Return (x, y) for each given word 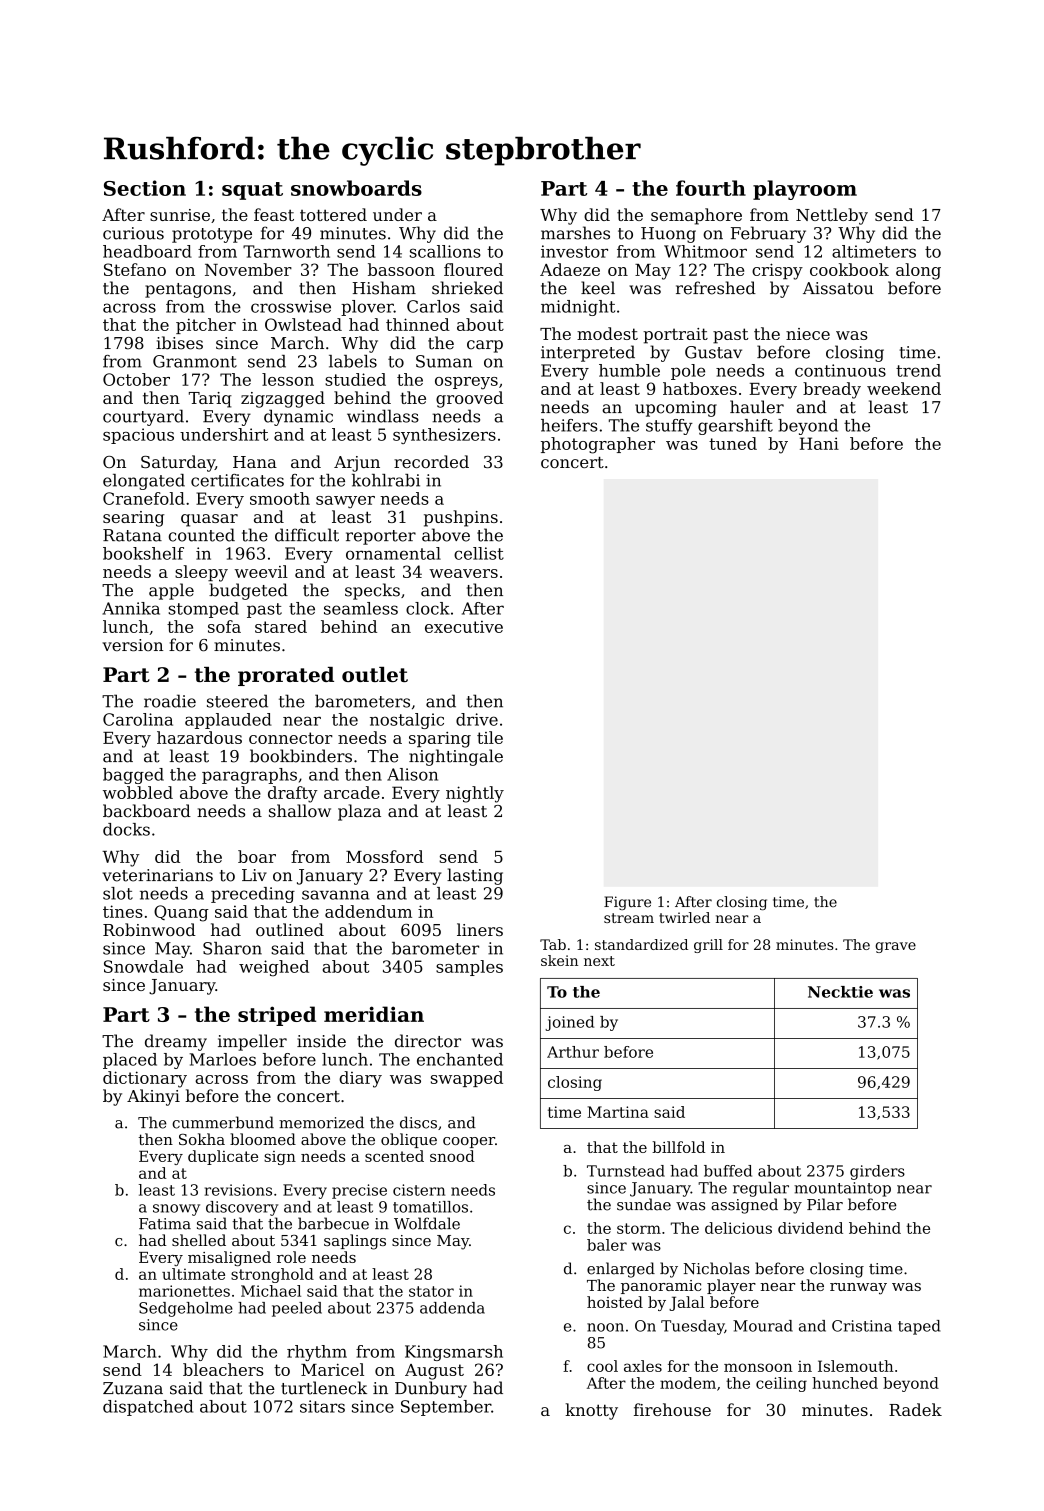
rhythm (317, 1353)
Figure (627, 903)
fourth (711, 188)
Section (145, 188)
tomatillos (430, 1207)
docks (126, 829)
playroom (805, 190)
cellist (479, 553)
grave (895, 947)
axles (643, 1366)
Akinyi (153, 1097)
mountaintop (842, 1189)
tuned (733, 443)
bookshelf (143, 553)
